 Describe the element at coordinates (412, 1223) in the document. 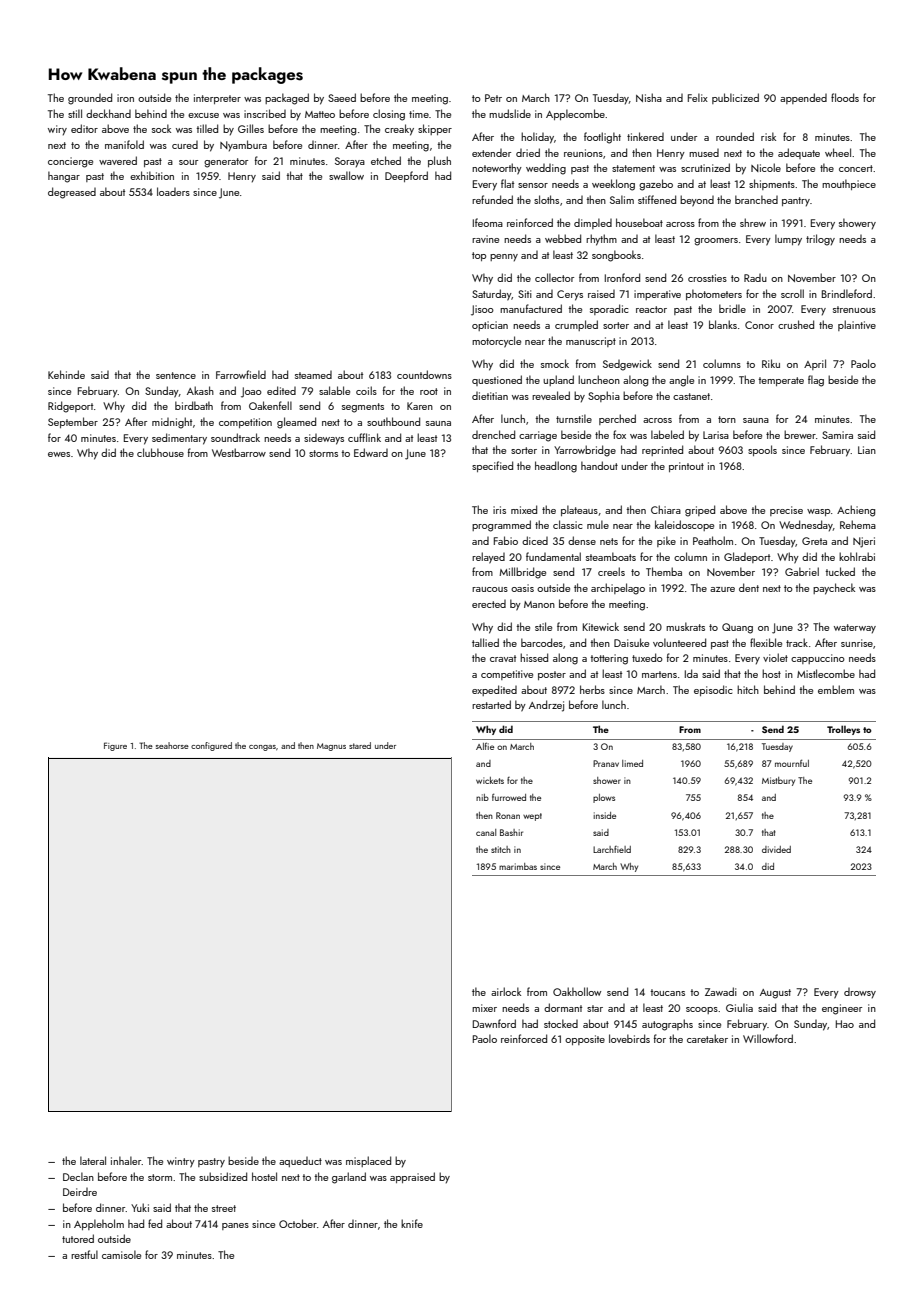

I see `knife` at that location.
